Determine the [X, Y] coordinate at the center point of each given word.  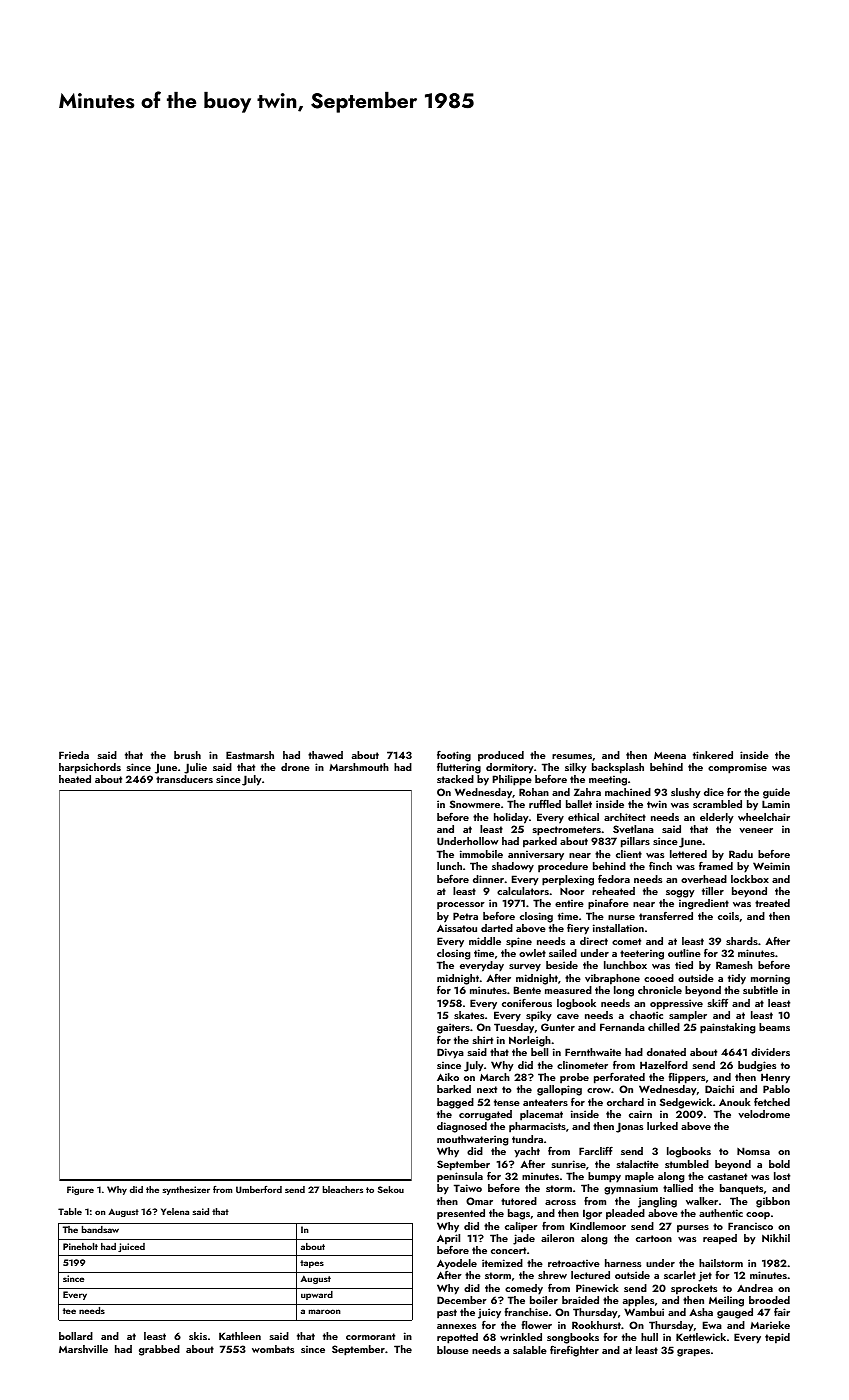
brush [187, 755]
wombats [273, 1349]
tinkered [713, 755]
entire [569, 903]
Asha [701, 1312]
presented [461, 1214]
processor [461, 906]
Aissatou [457, 928]
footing [454, 756]
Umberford [259, 1189]
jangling [657, 1202]
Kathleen [240, 1336]
